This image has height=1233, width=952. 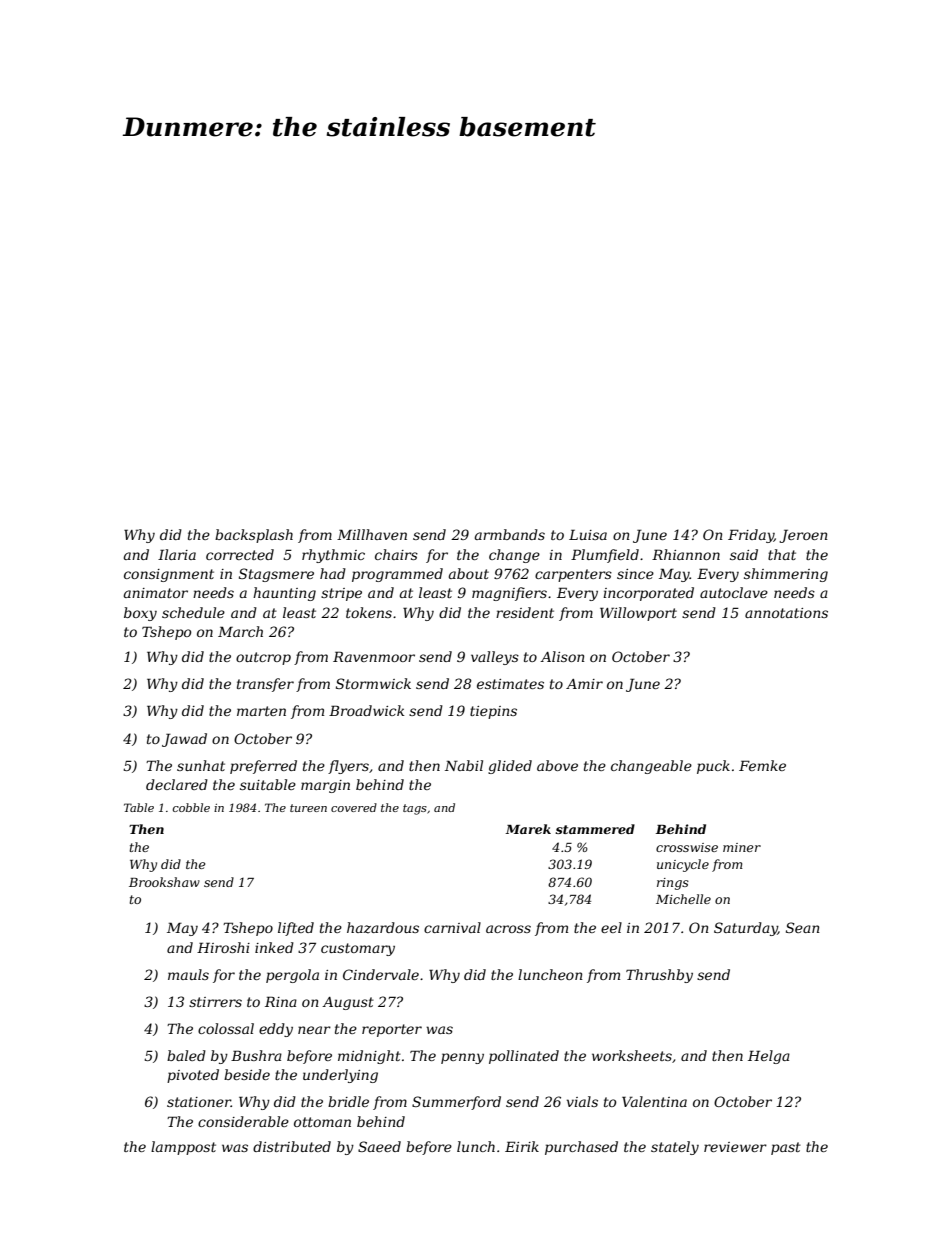 I want to click on corrected, so click(x=240, y=554).
